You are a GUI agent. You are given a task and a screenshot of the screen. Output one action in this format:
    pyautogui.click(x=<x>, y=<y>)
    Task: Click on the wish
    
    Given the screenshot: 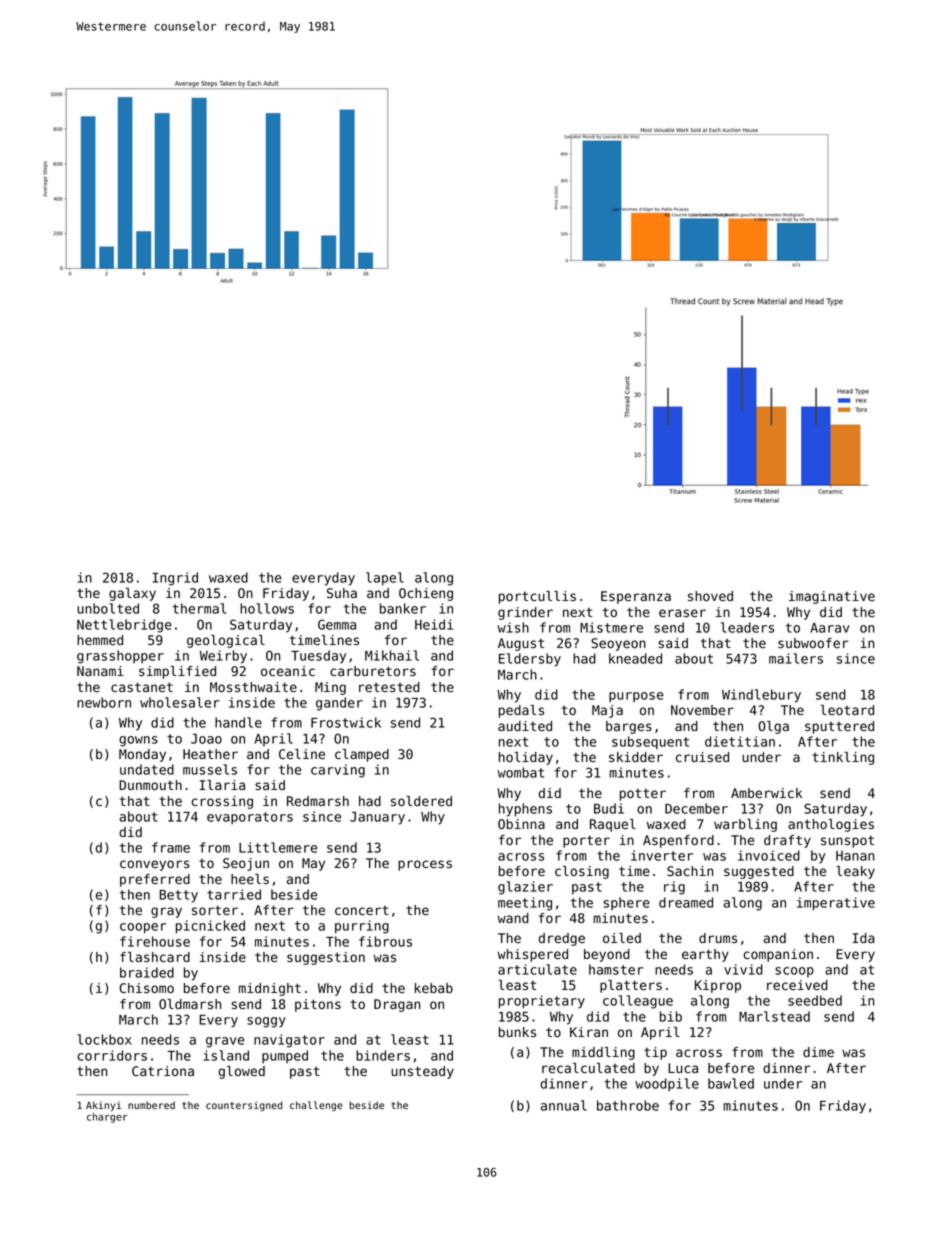 What is the action you would take?
    pyautogui.click(x=513, y=627)
